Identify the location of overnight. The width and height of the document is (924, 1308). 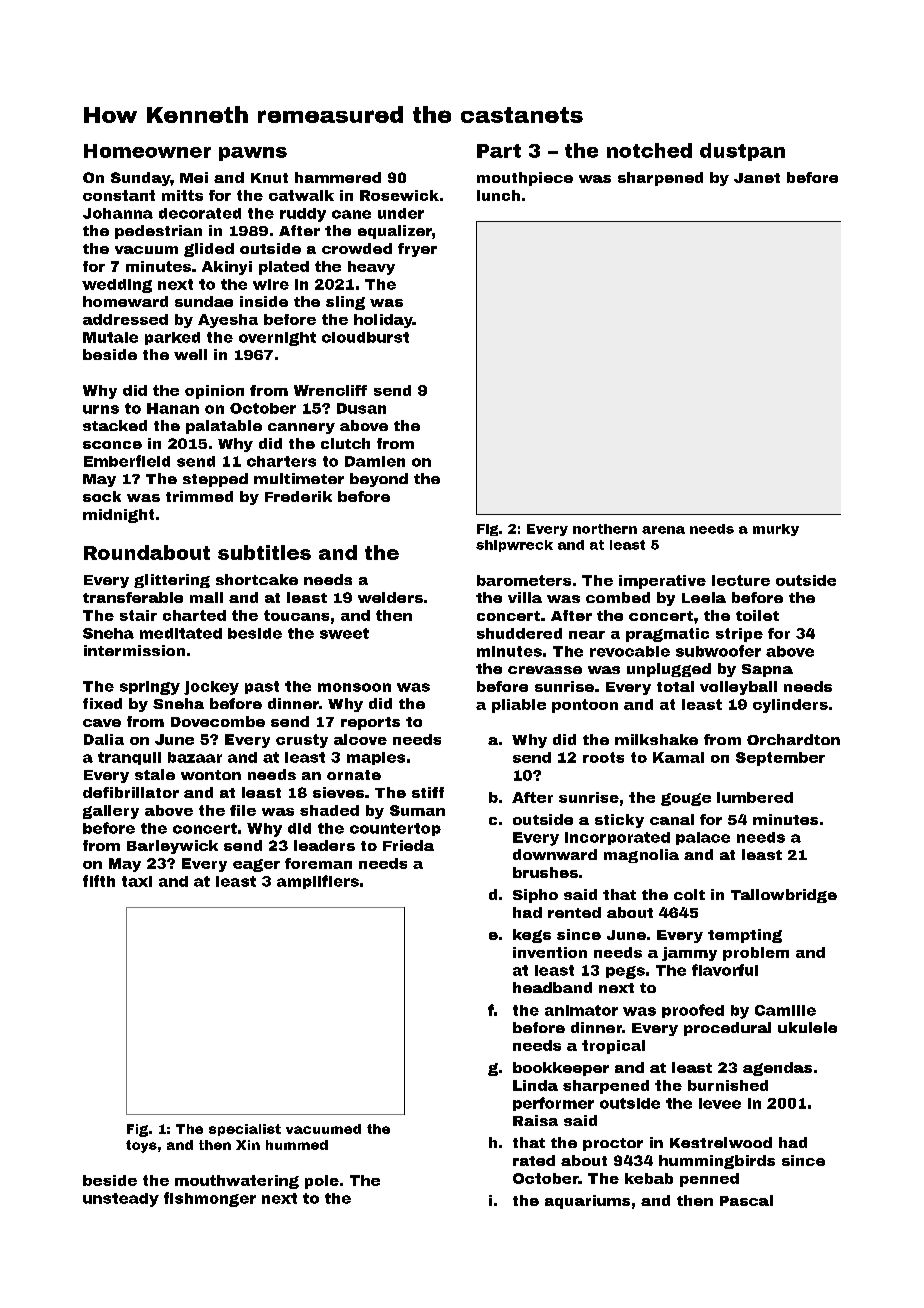
(277, 339).
